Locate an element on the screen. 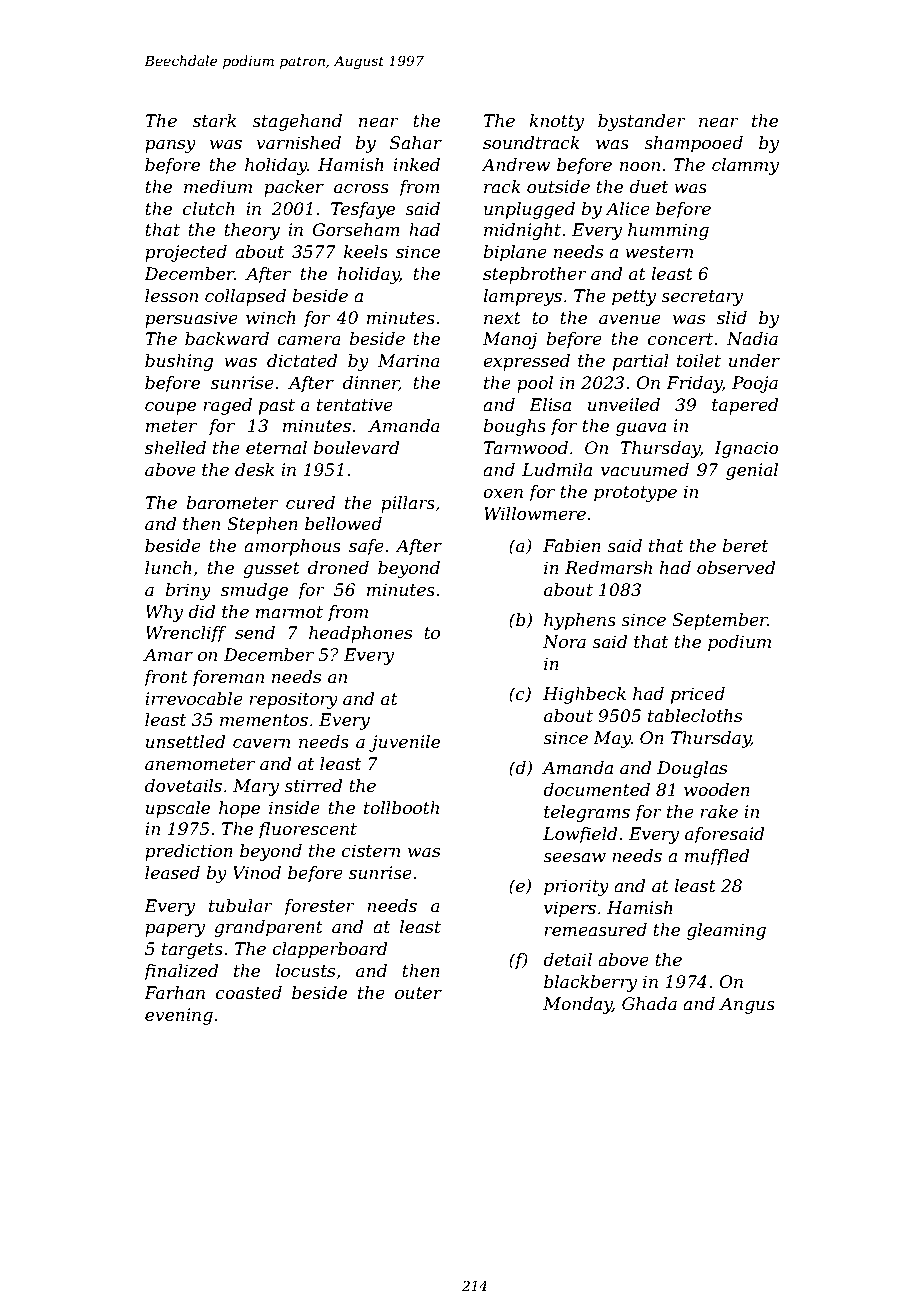 The height and width of the screenshot is (1314, 924). bystander is located at coordinates (642, 122).
